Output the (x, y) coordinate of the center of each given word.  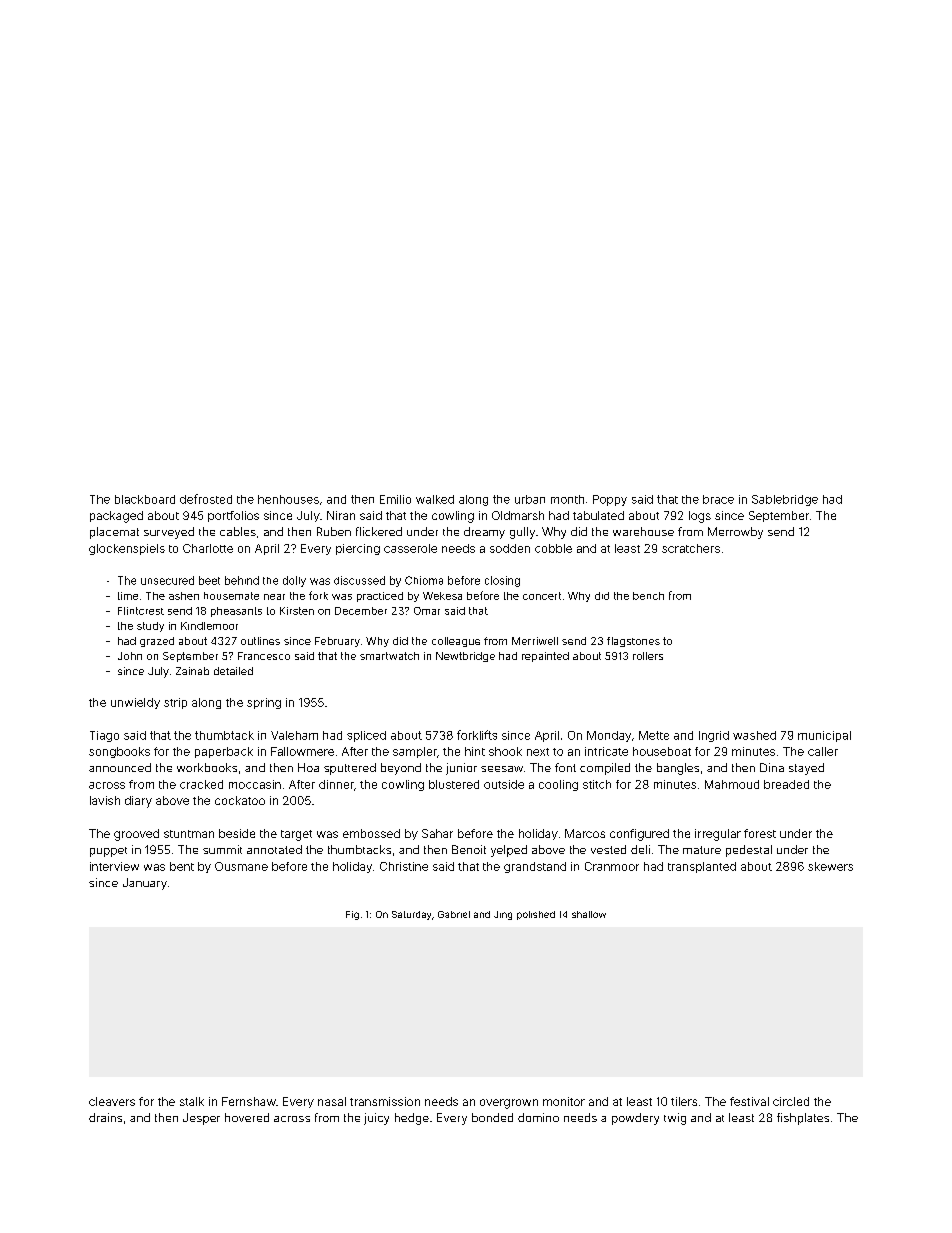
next (538, 752)
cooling (558, 785)
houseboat (662, 751)
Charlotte (208, 548)
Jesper (201, 1119)
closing (502, 581)
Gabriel (454, 914)
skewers (830, 866)
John (130, 656)
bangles (678, 769)
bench (648, 596)
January (145, 884)
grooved (136, 835)
